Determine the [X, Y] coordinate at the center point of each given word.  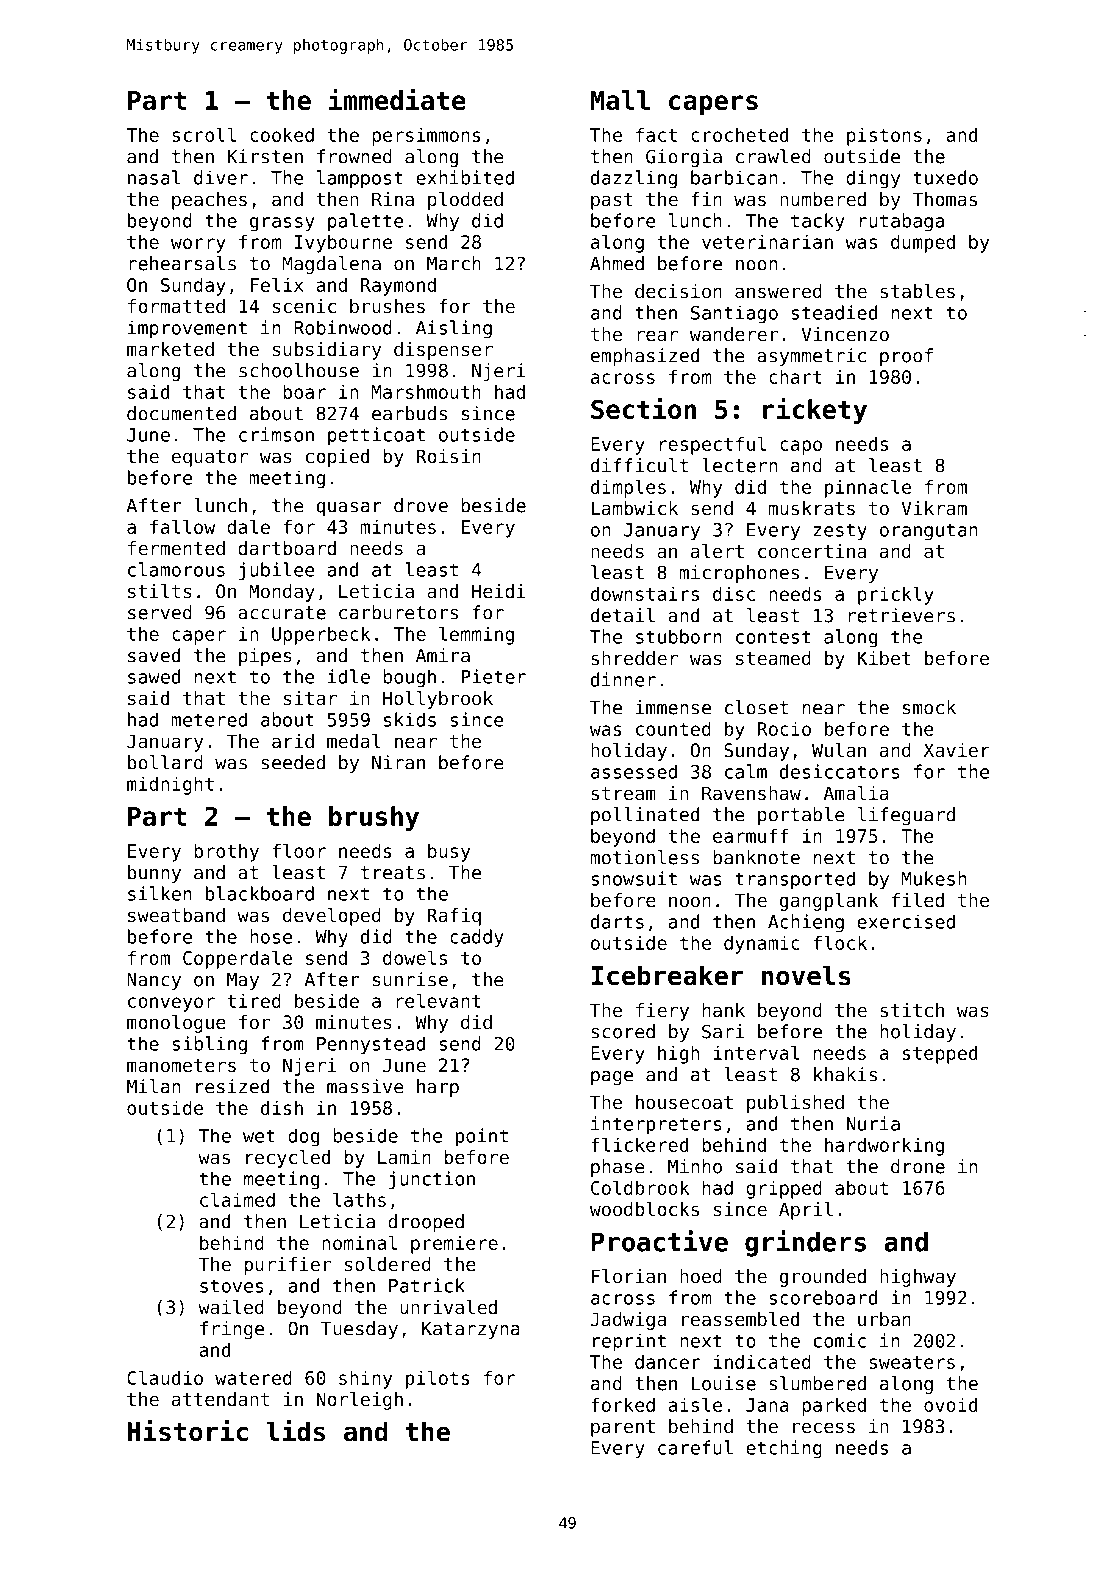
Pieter [494, 676]
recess [824, 1427]
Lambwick [634, 508]
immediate [397, 99]
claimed [237, 1199]
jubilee [277, 571]
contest [773, 637]
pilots [438, 1379]
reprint [629, 1342]
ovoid [950, 1404]
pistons [884, 136]
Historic [188, 1431]
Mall [620, 100]
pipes [265, 657]
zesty [840, 532]
